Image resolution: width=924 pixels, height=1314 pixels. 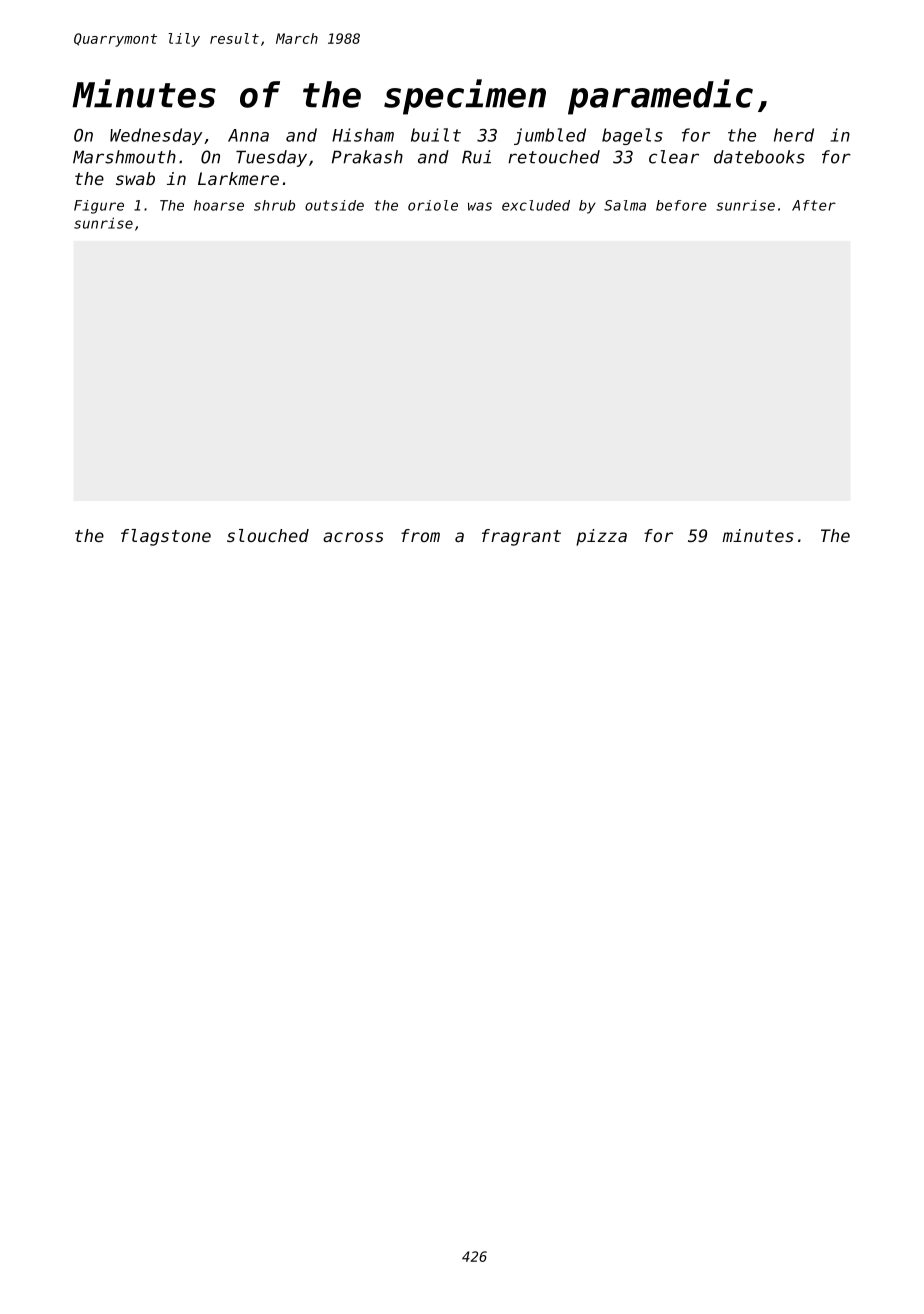 I want to click on Figure, so click(x=99, y=207).
